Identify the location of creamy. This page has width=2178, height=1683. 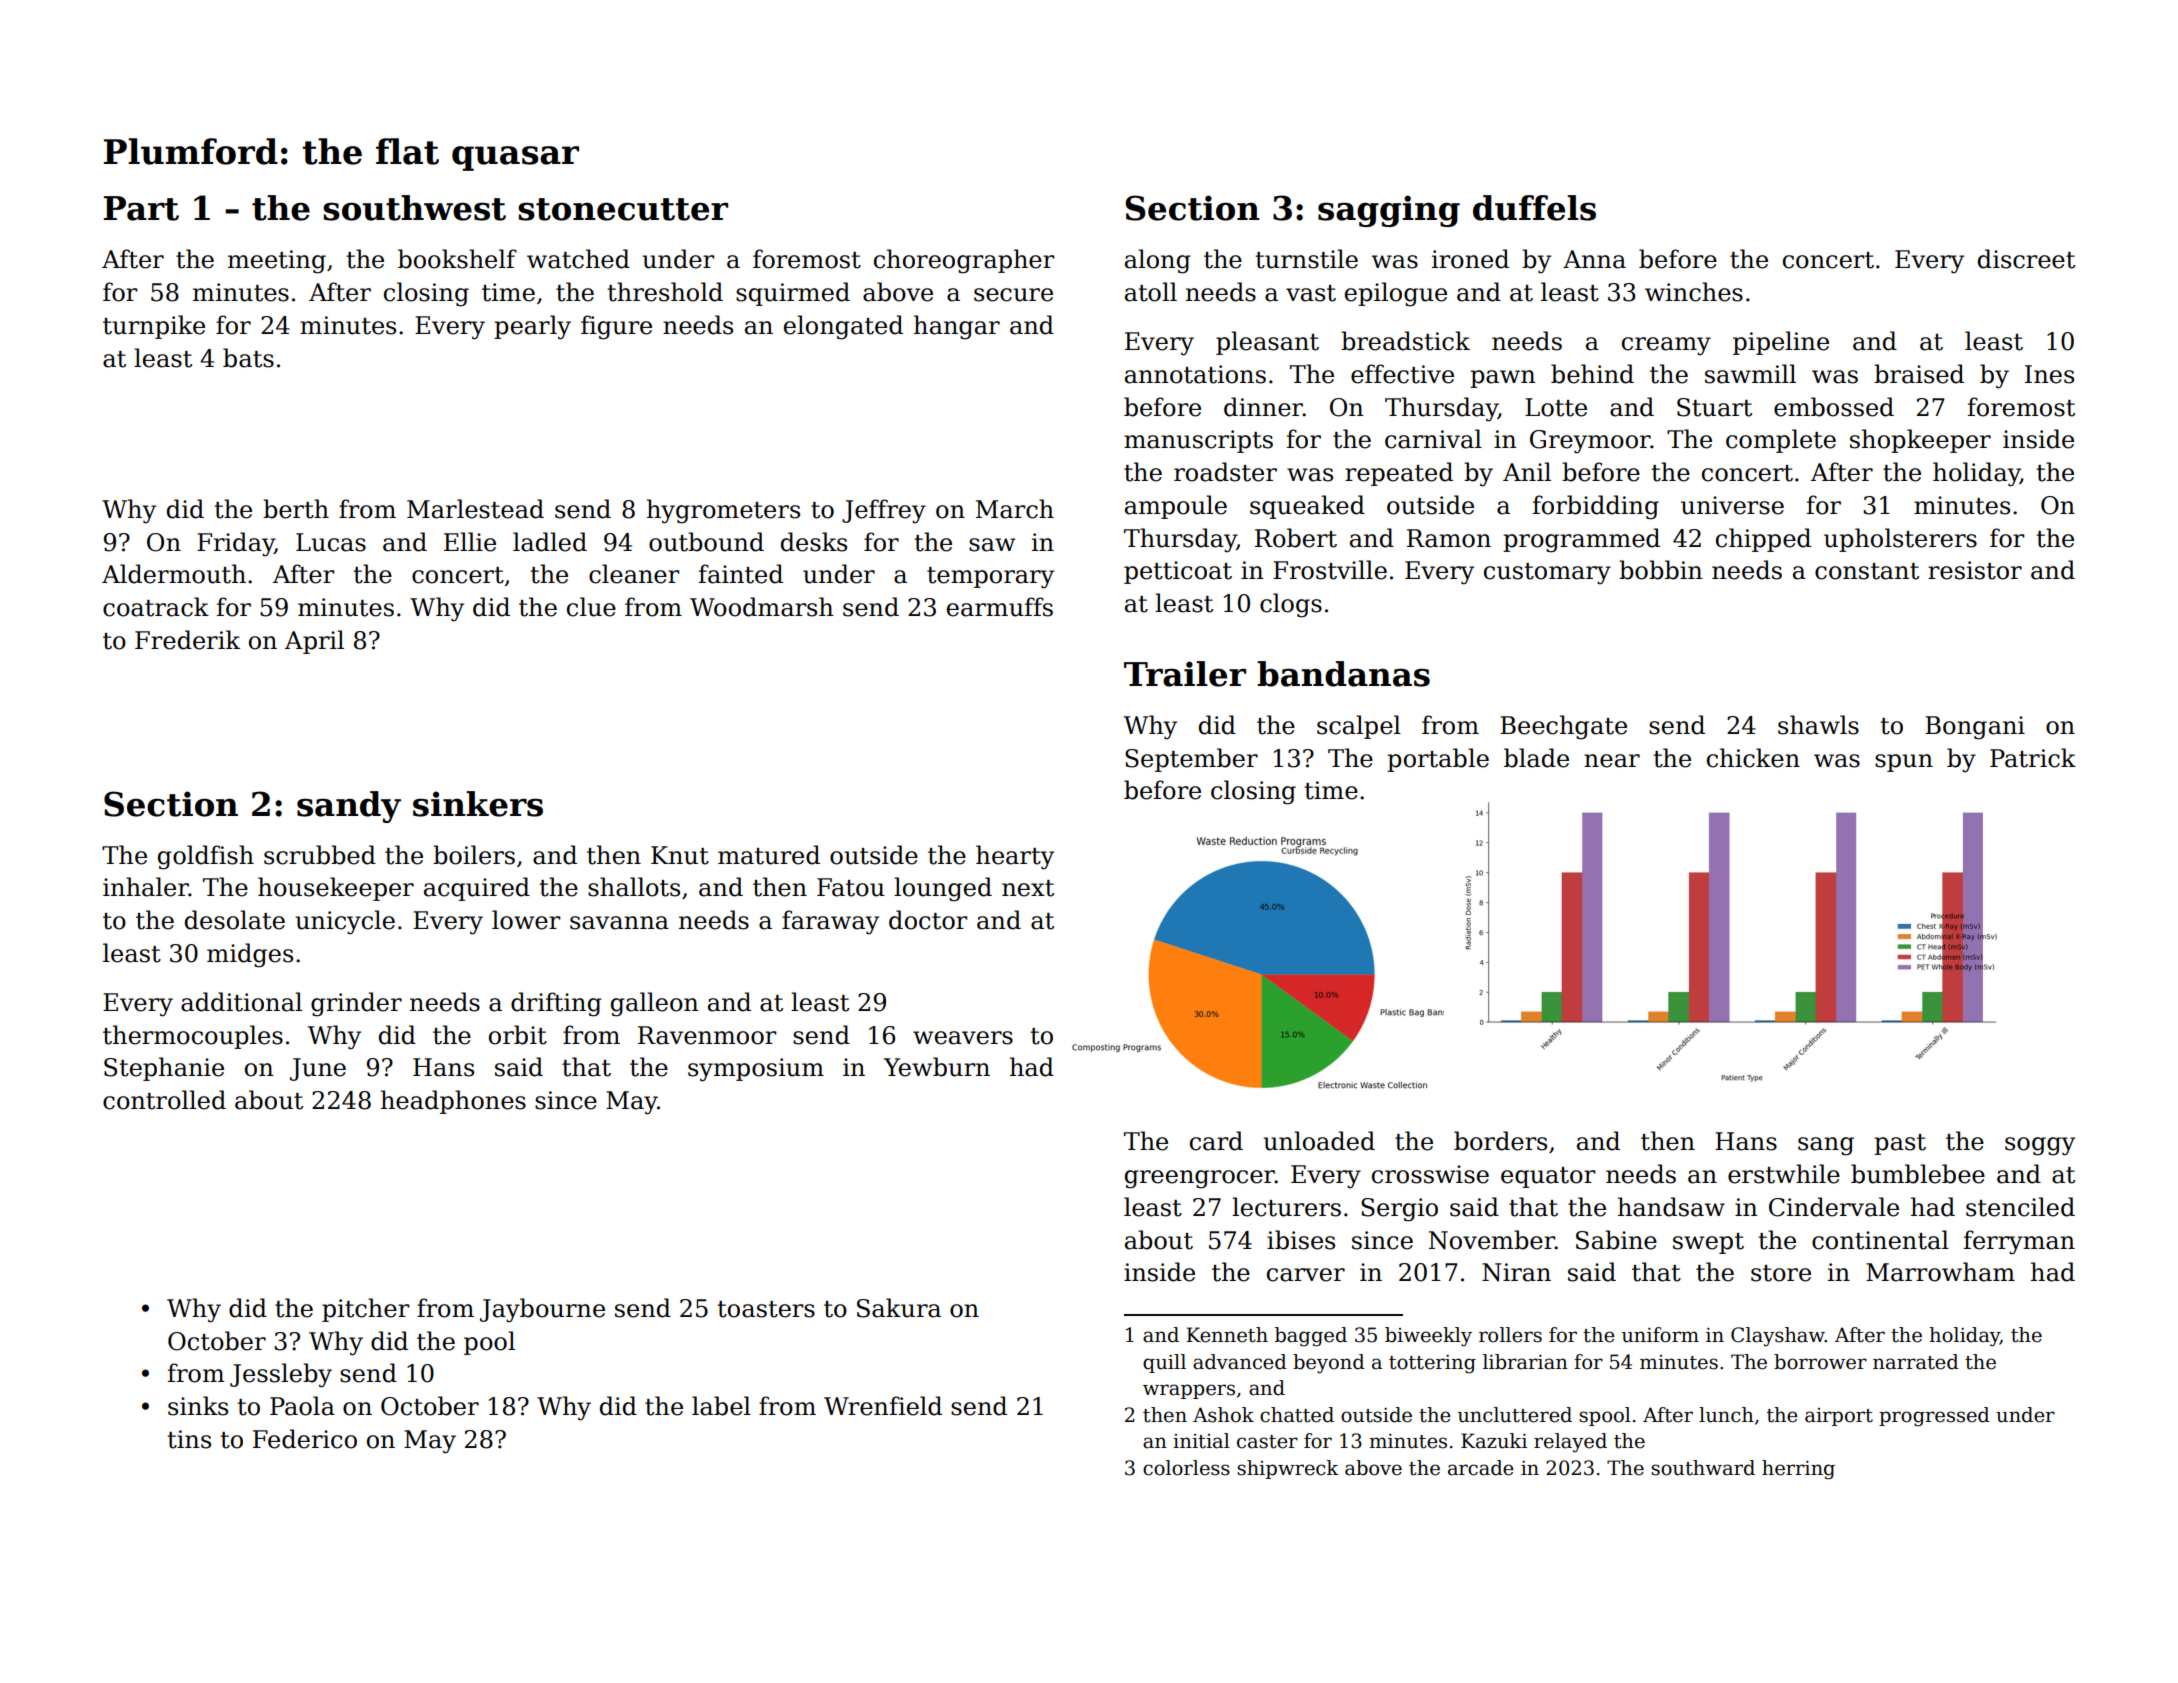
(1666, 346).
